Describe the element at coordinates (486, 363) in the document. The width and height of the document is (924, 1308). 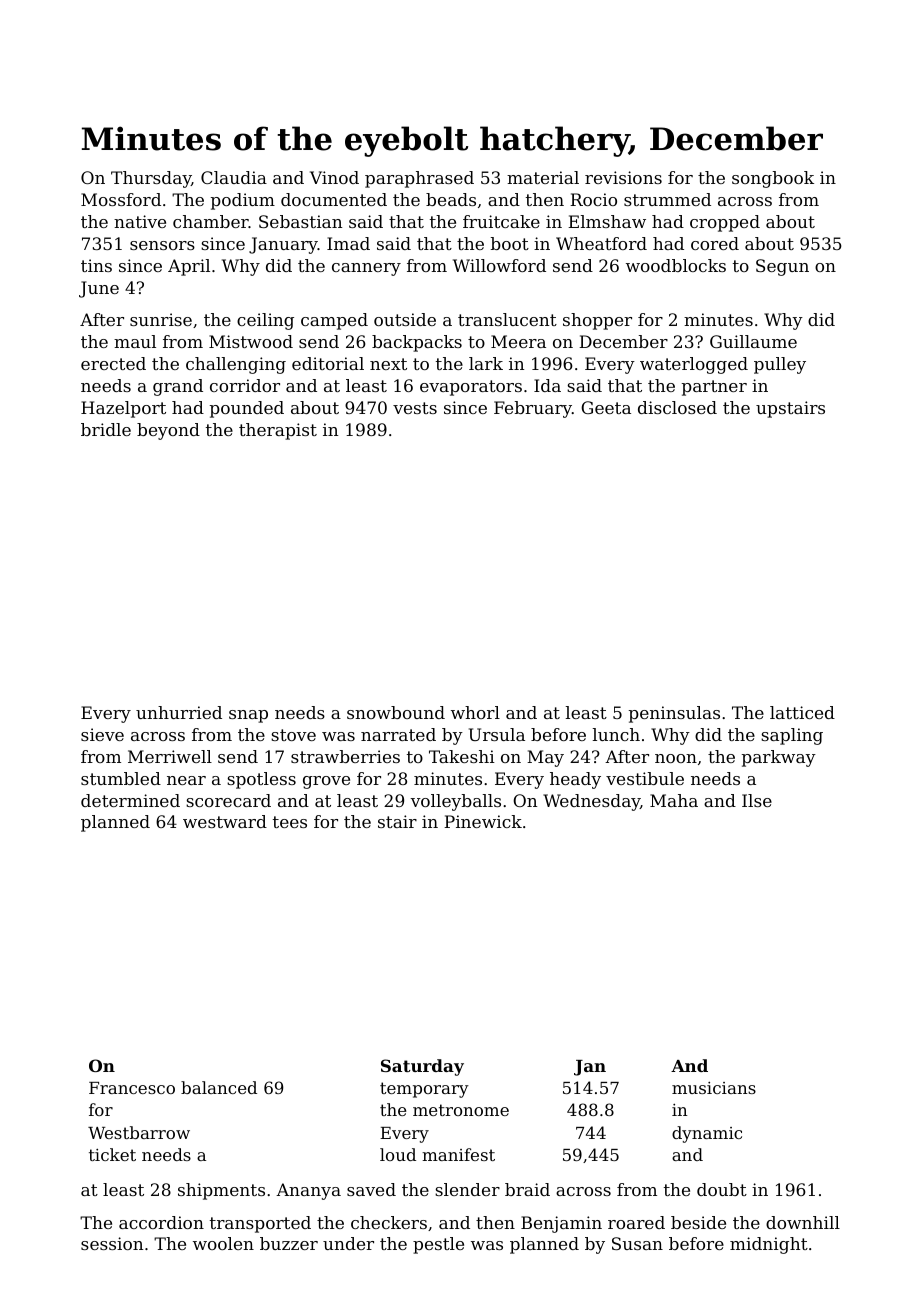
I see `lark` at that location.
